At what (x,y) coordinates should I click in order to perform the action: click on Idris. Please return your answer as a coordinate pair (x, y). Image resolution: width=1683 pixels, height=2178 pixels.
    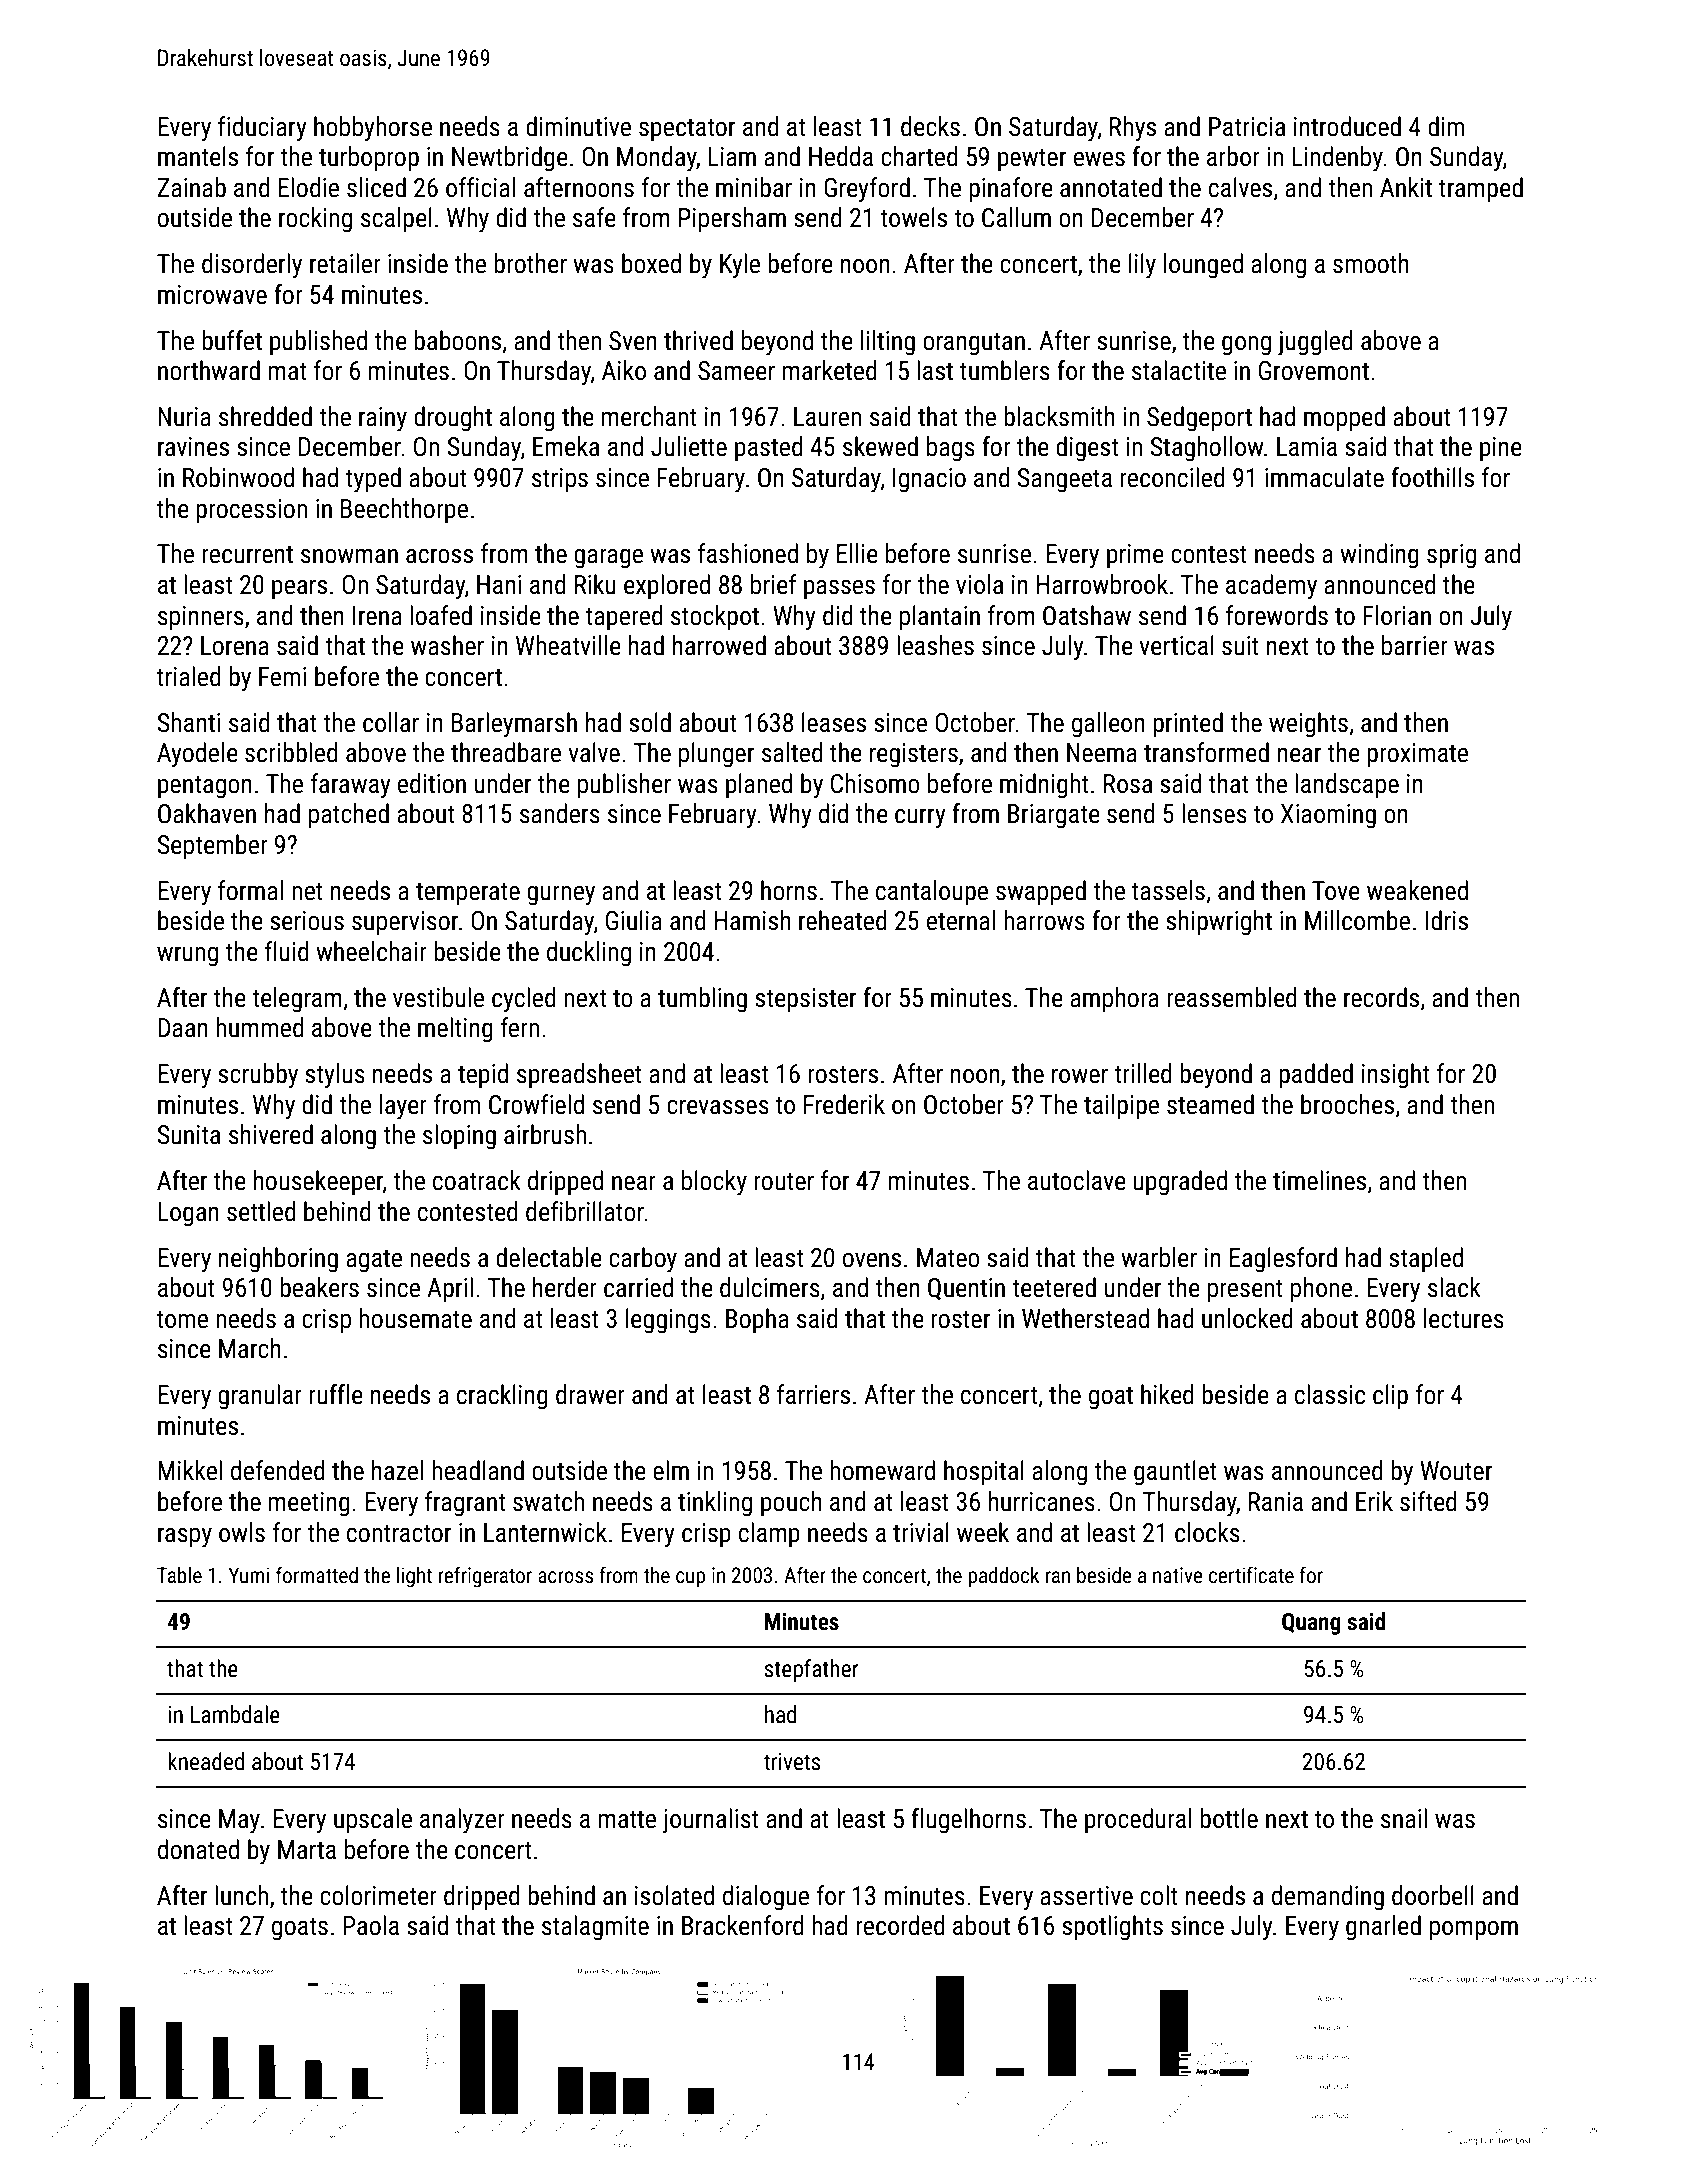
    Looking at the image, I should click on (1446, 920).
